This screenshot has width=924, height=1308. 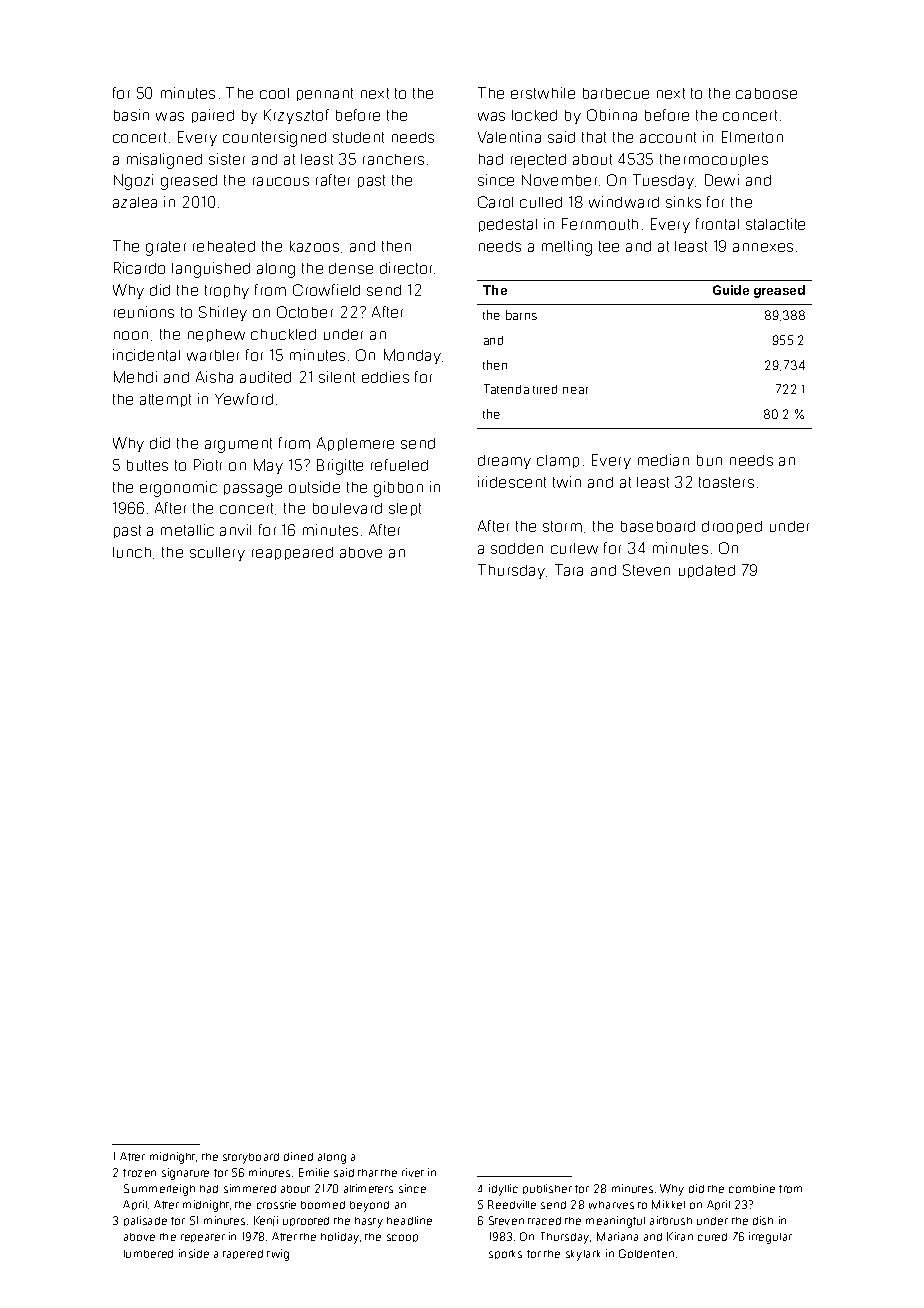 I want to click on Yewford, so click(x=244, y=399).
